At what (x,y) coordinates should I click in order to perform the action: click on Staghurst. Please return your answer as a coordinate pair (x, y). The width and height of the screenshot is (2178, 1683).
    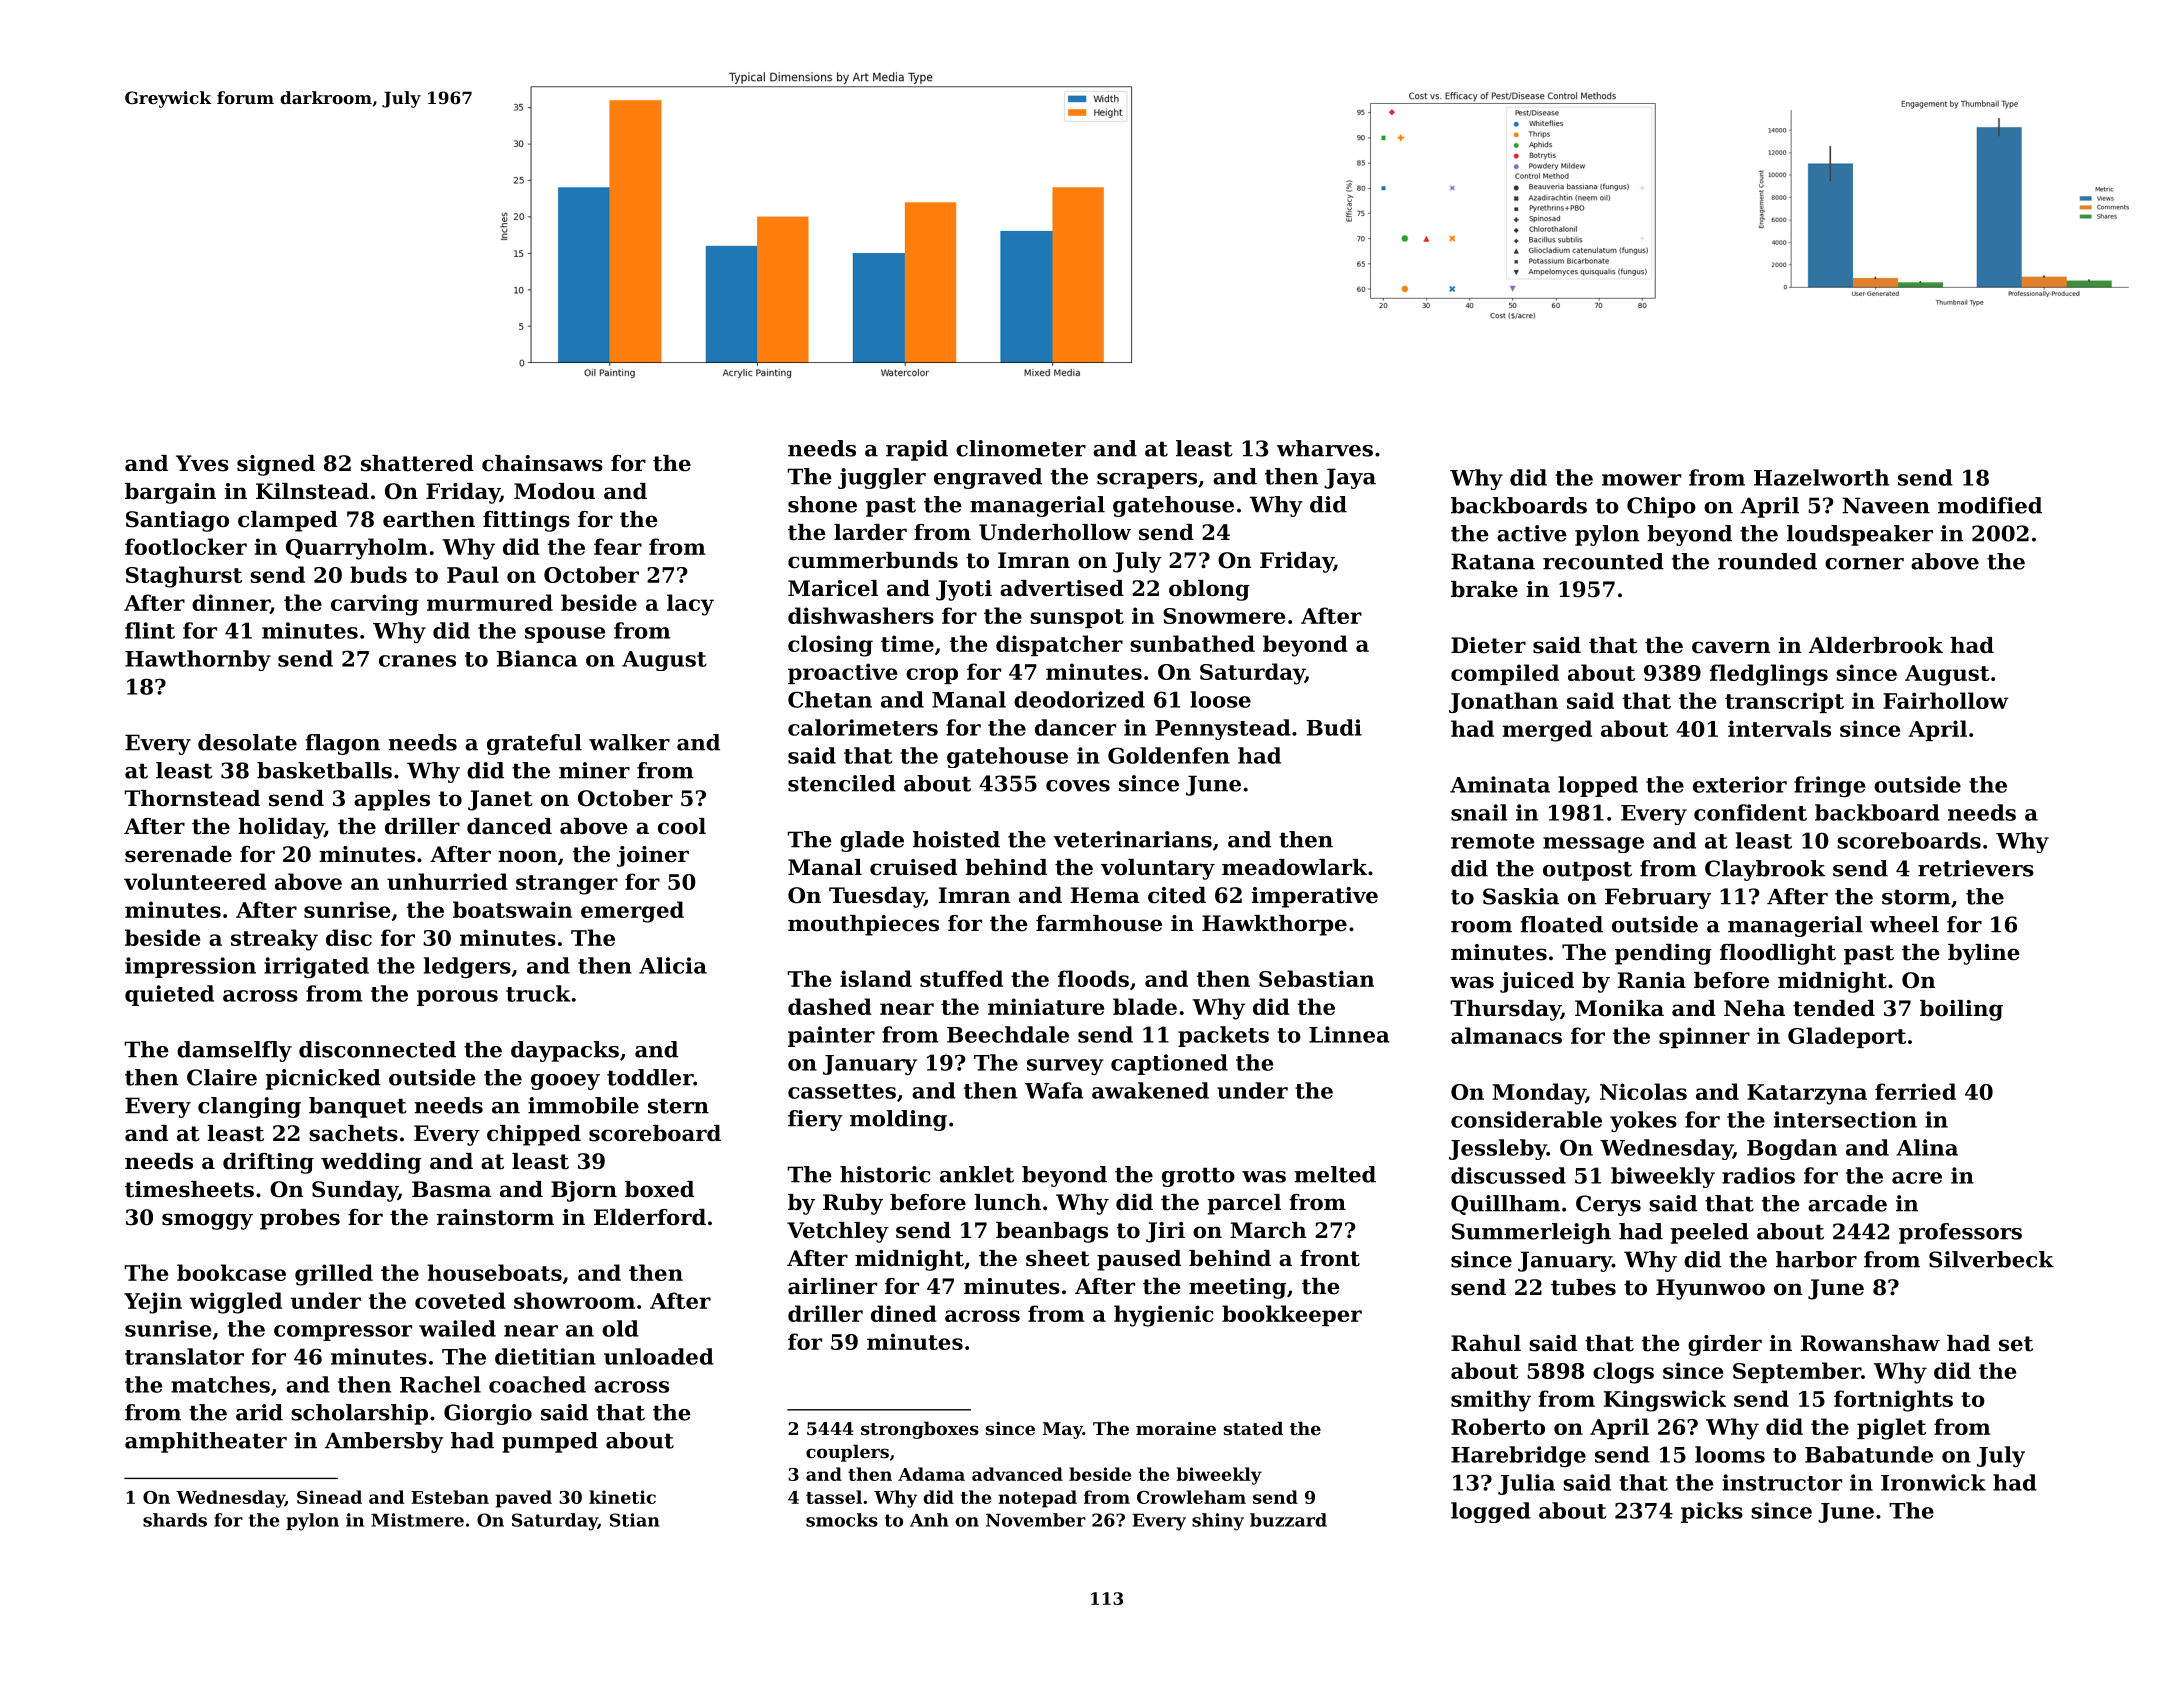
    Looking at the image, I should click on (184, 577).
